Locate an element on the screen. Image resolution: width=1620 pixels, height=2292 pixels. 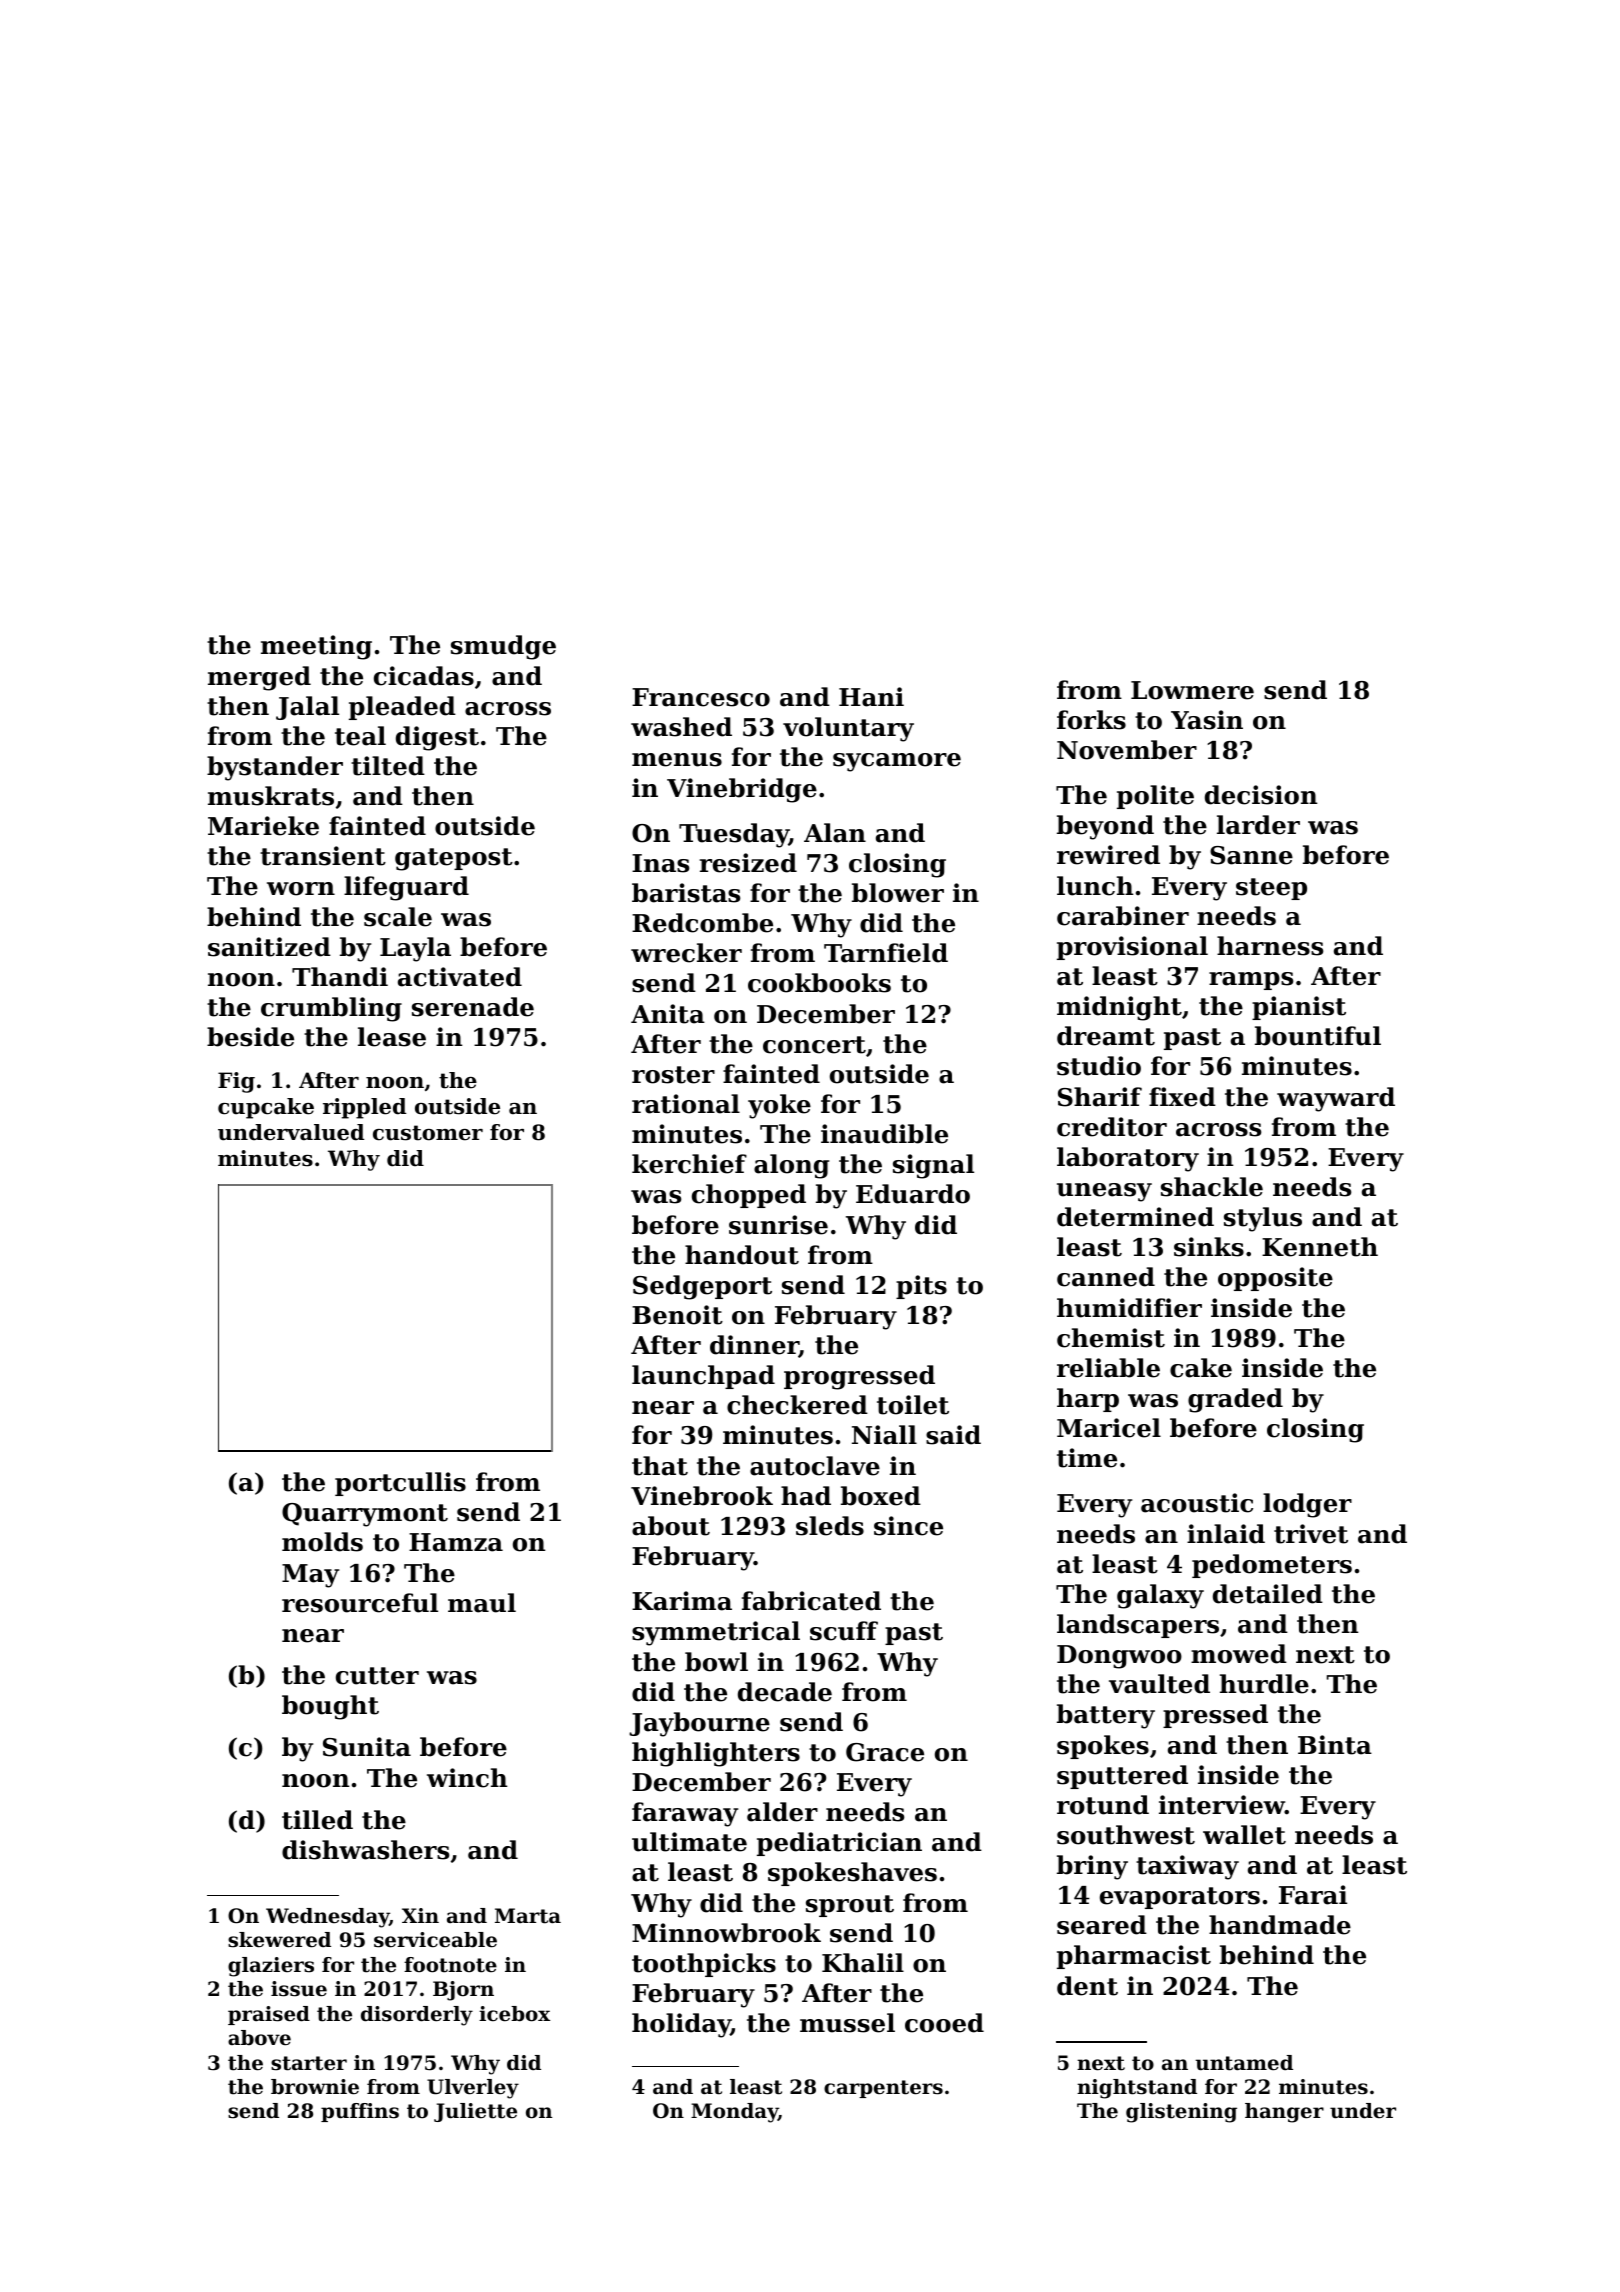
portcullis is located at coordinates (400, 1484).
